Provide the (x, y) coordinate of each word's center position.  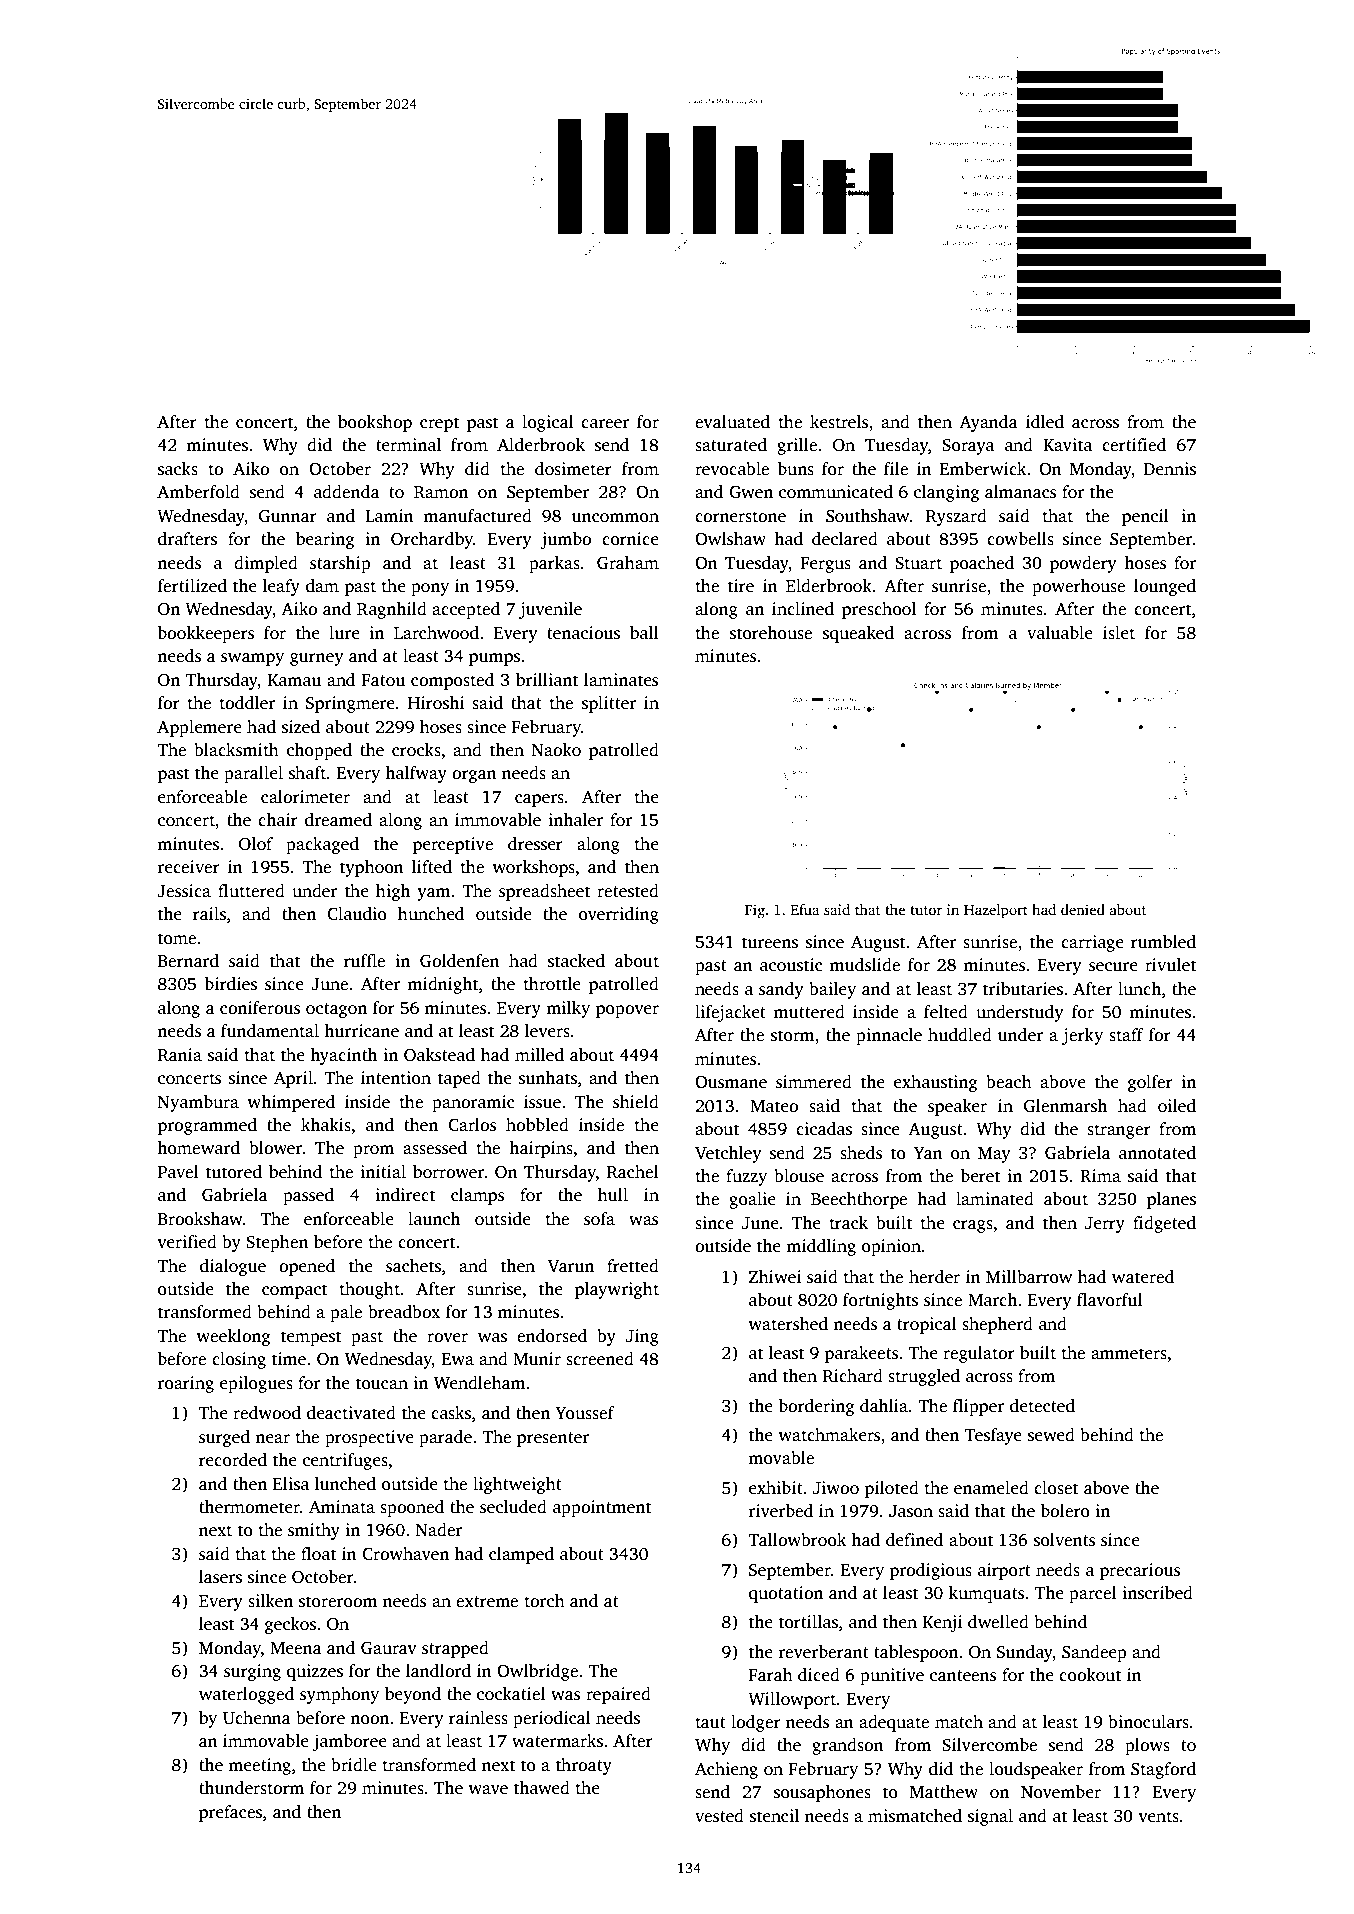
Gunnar (288, 516)
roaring (185, 1384)
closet (1056, 1488)
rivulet (1170, 965)
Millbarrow (1029, 1277)
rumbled (1163, 942)
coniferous (260, 1008)
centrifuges (345, 1461)
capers (539, 800)
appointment (602, 1508)
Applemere (199, 728)
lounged (1165, 587)
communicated (836, 492)
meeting (259, 1766)
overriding (619, 915)
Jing (642, 1337)
